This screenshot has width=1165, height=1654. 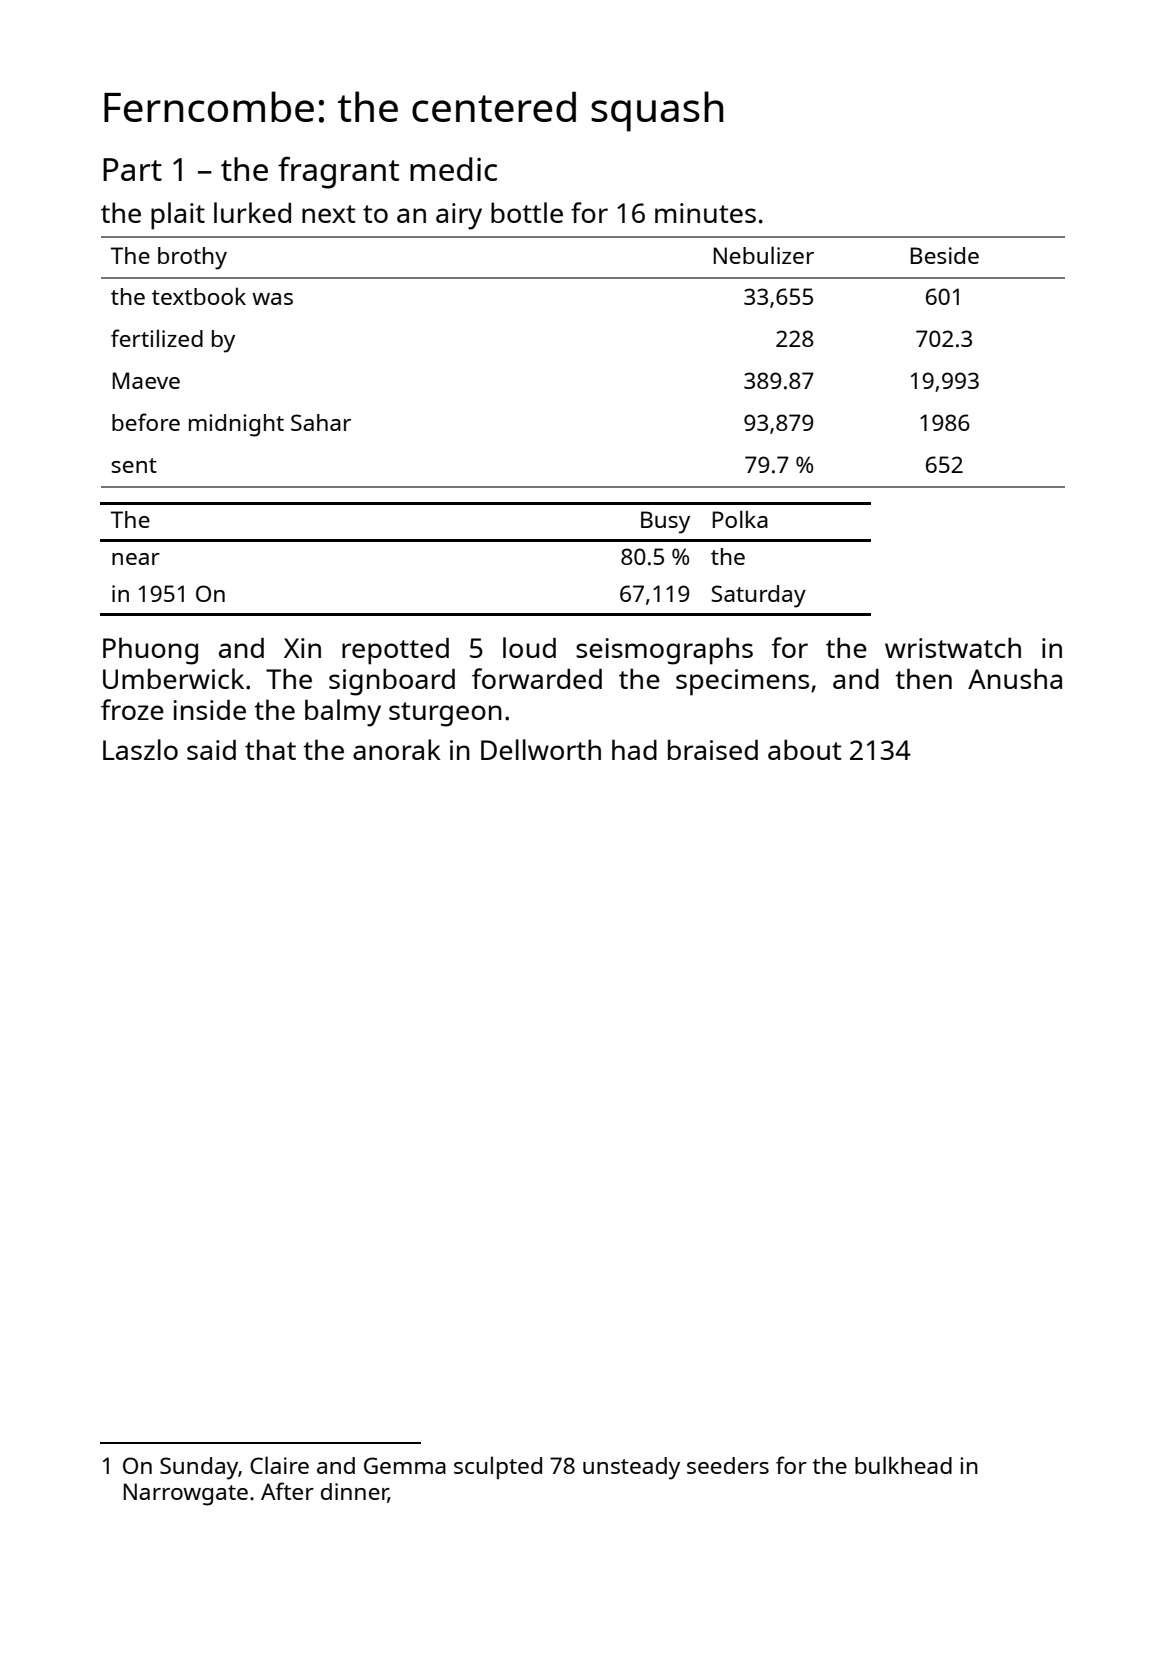 What do you see at coordinates (270, 749) in the screenshot?
I see `that` at bounding box center [270, 749].
